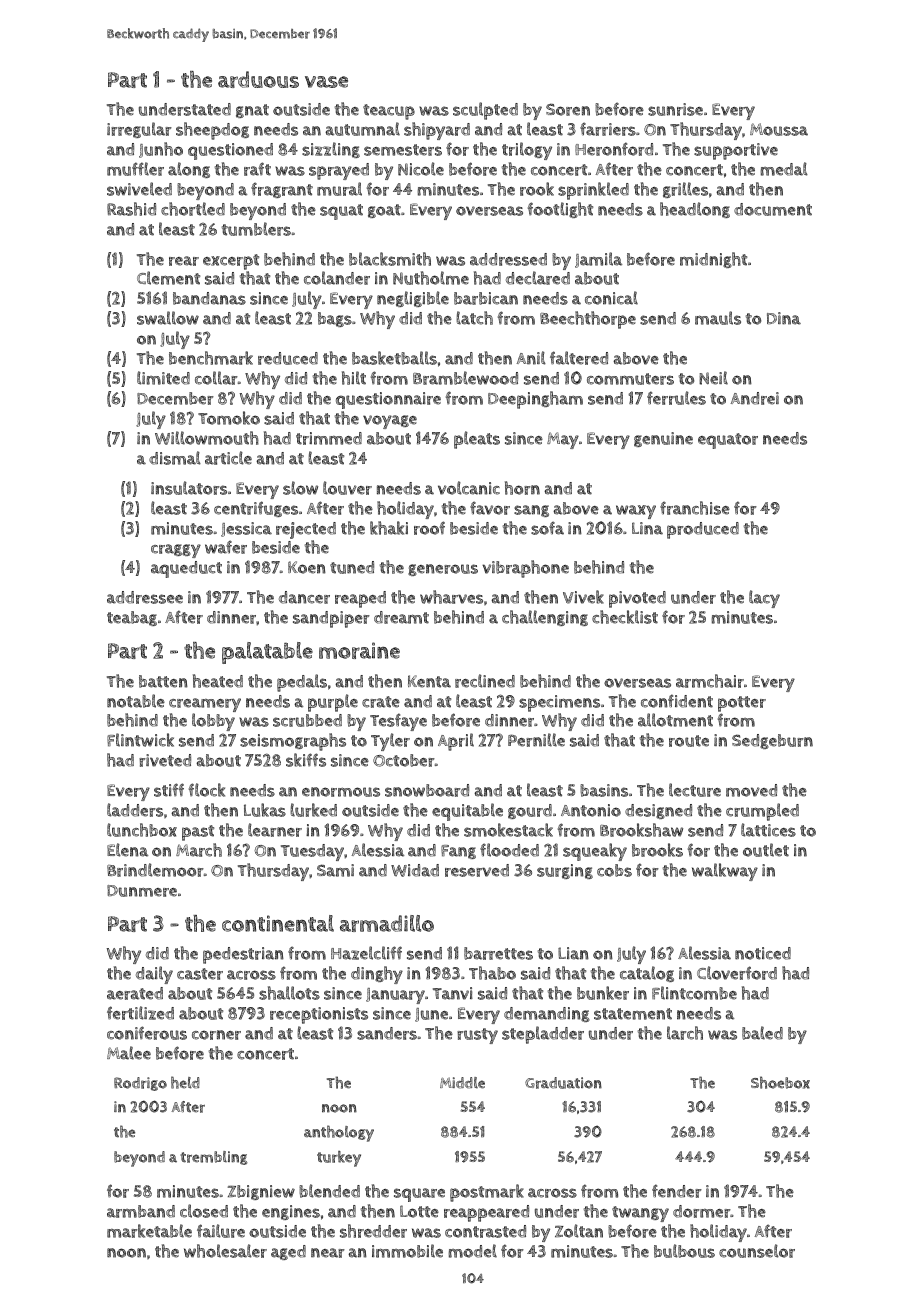 This screenshot has height=1308, width=924. Describe the element at coordinates (389, 112) in the screenshot. I see `teacup` at that location.
